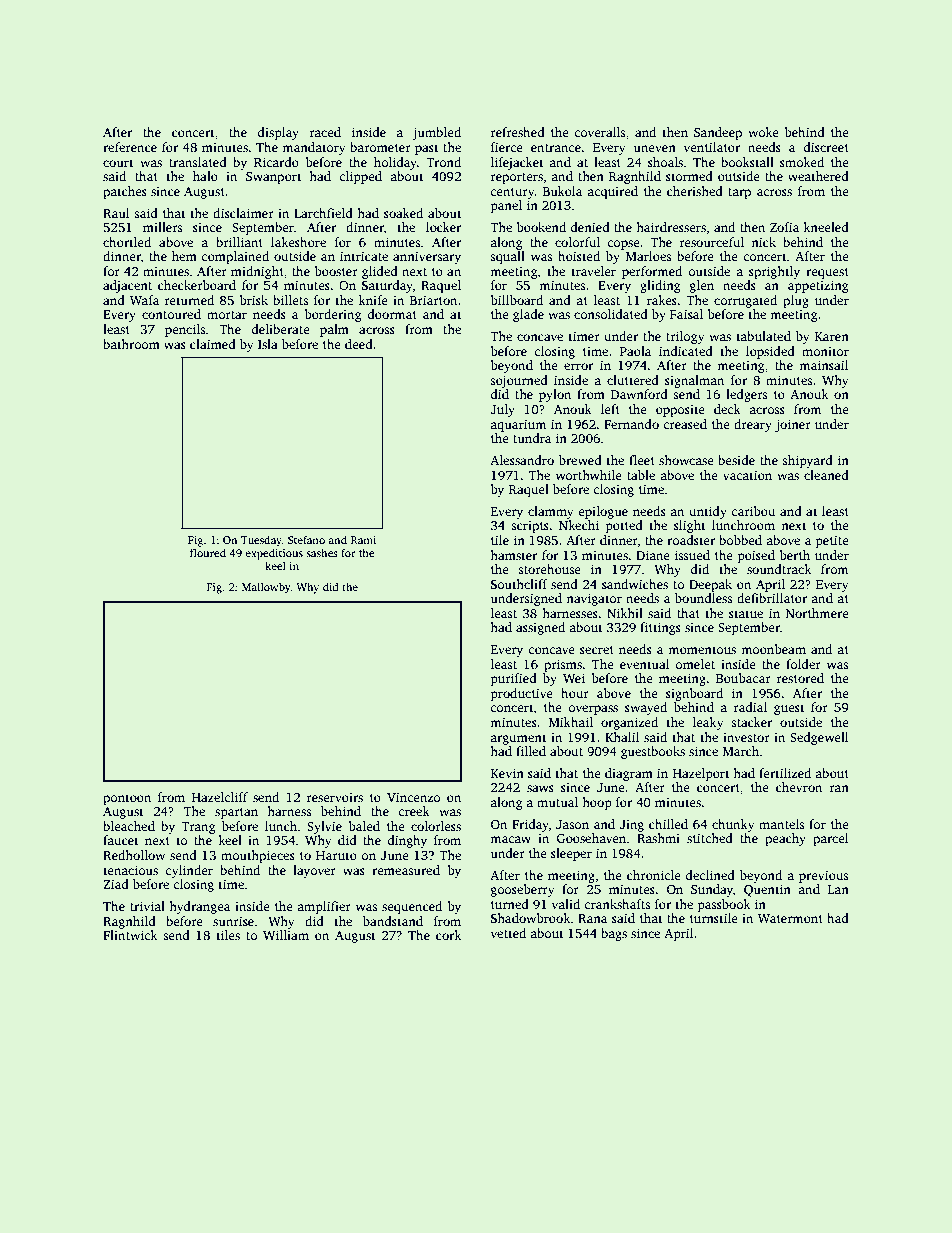  What do you see at coordinates (286, 935) in the image?
I see `William` at bounding box center [286, 935].
